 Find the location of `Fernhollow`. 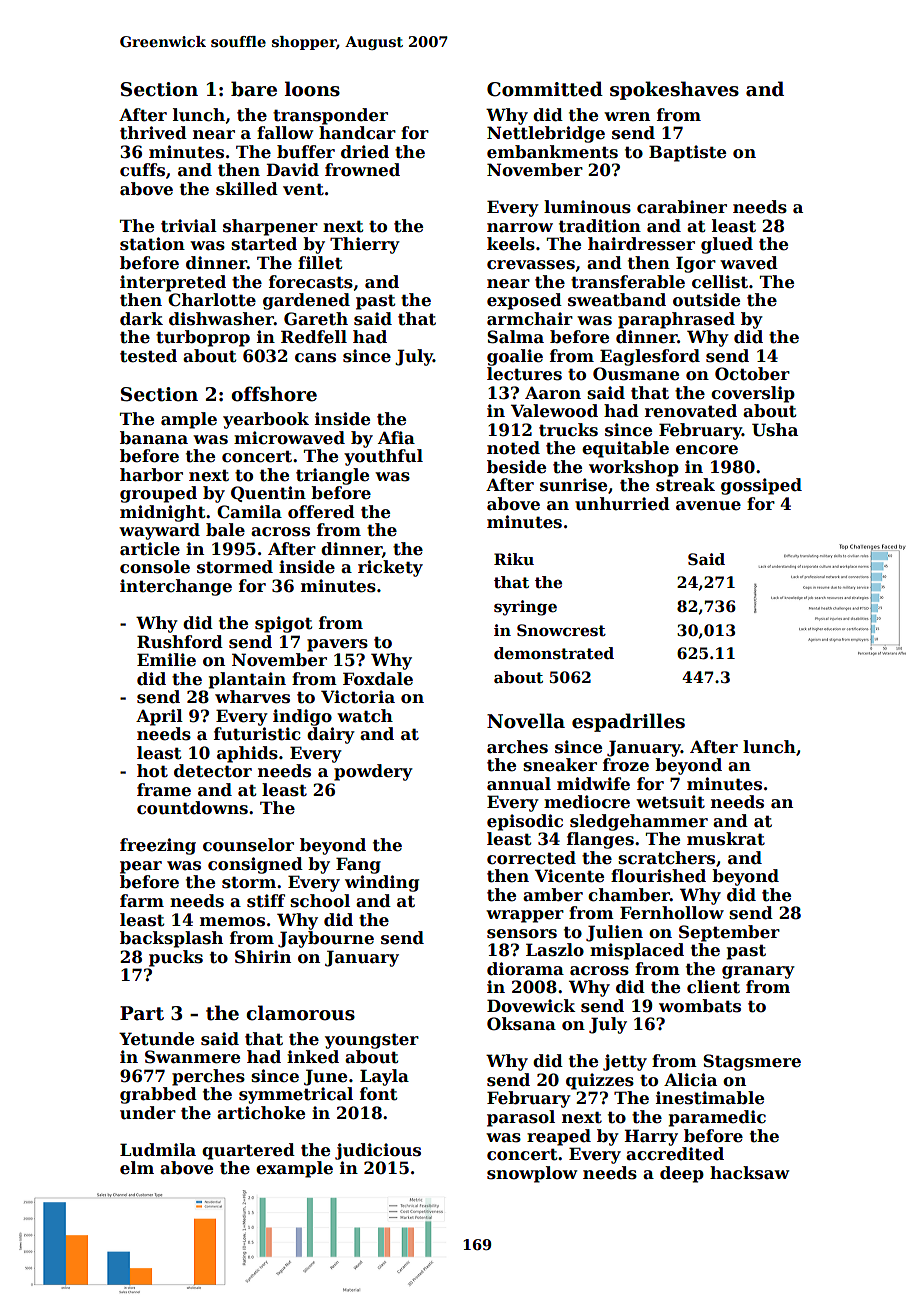

Fernhollow is located at coordinates (672, 913).
